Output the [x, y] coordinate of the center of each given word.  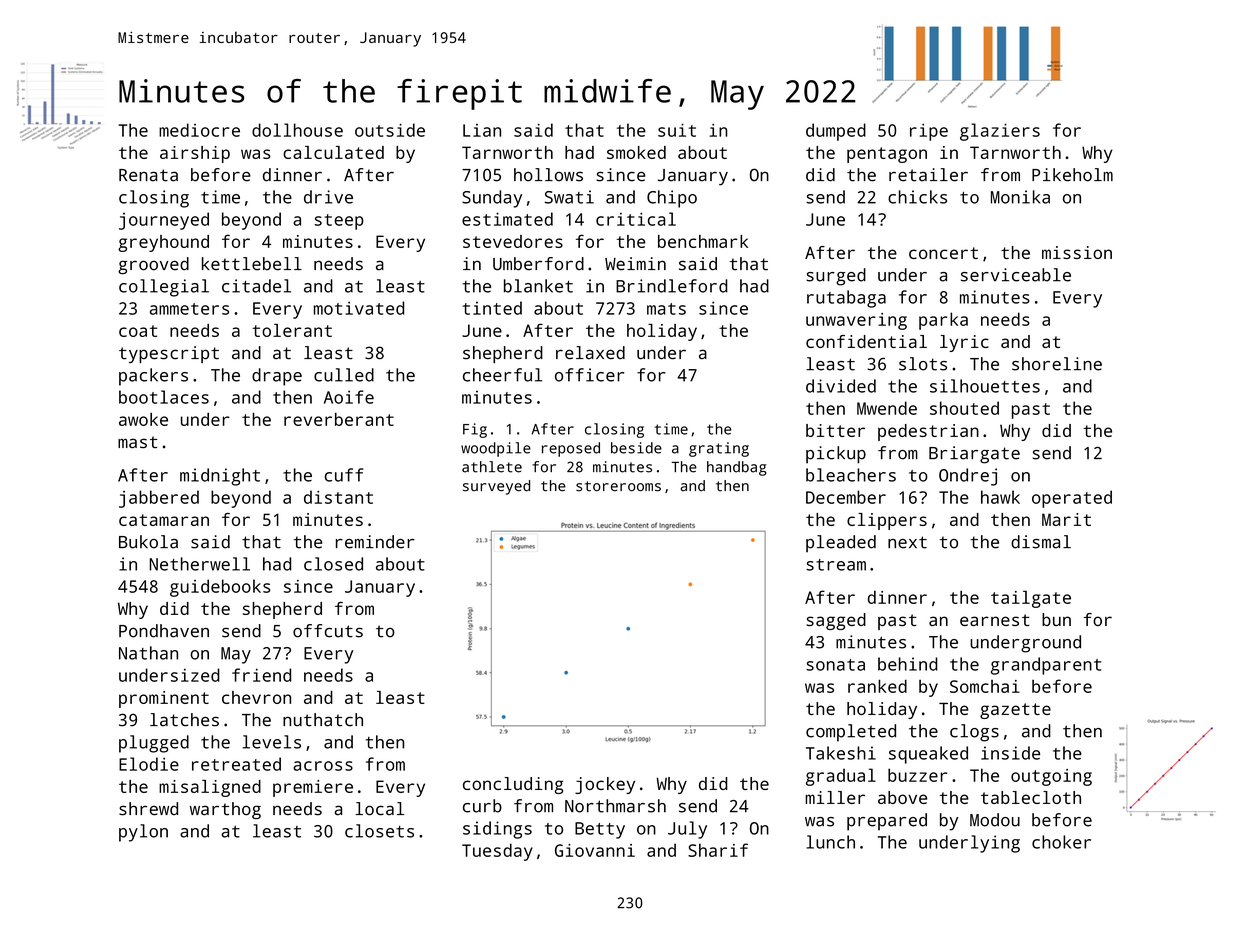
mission [1077, 252]
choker [1061, 842]
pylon [143, 833]
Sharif [718, 850]
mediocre [199, 130]
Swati [569, 197]
